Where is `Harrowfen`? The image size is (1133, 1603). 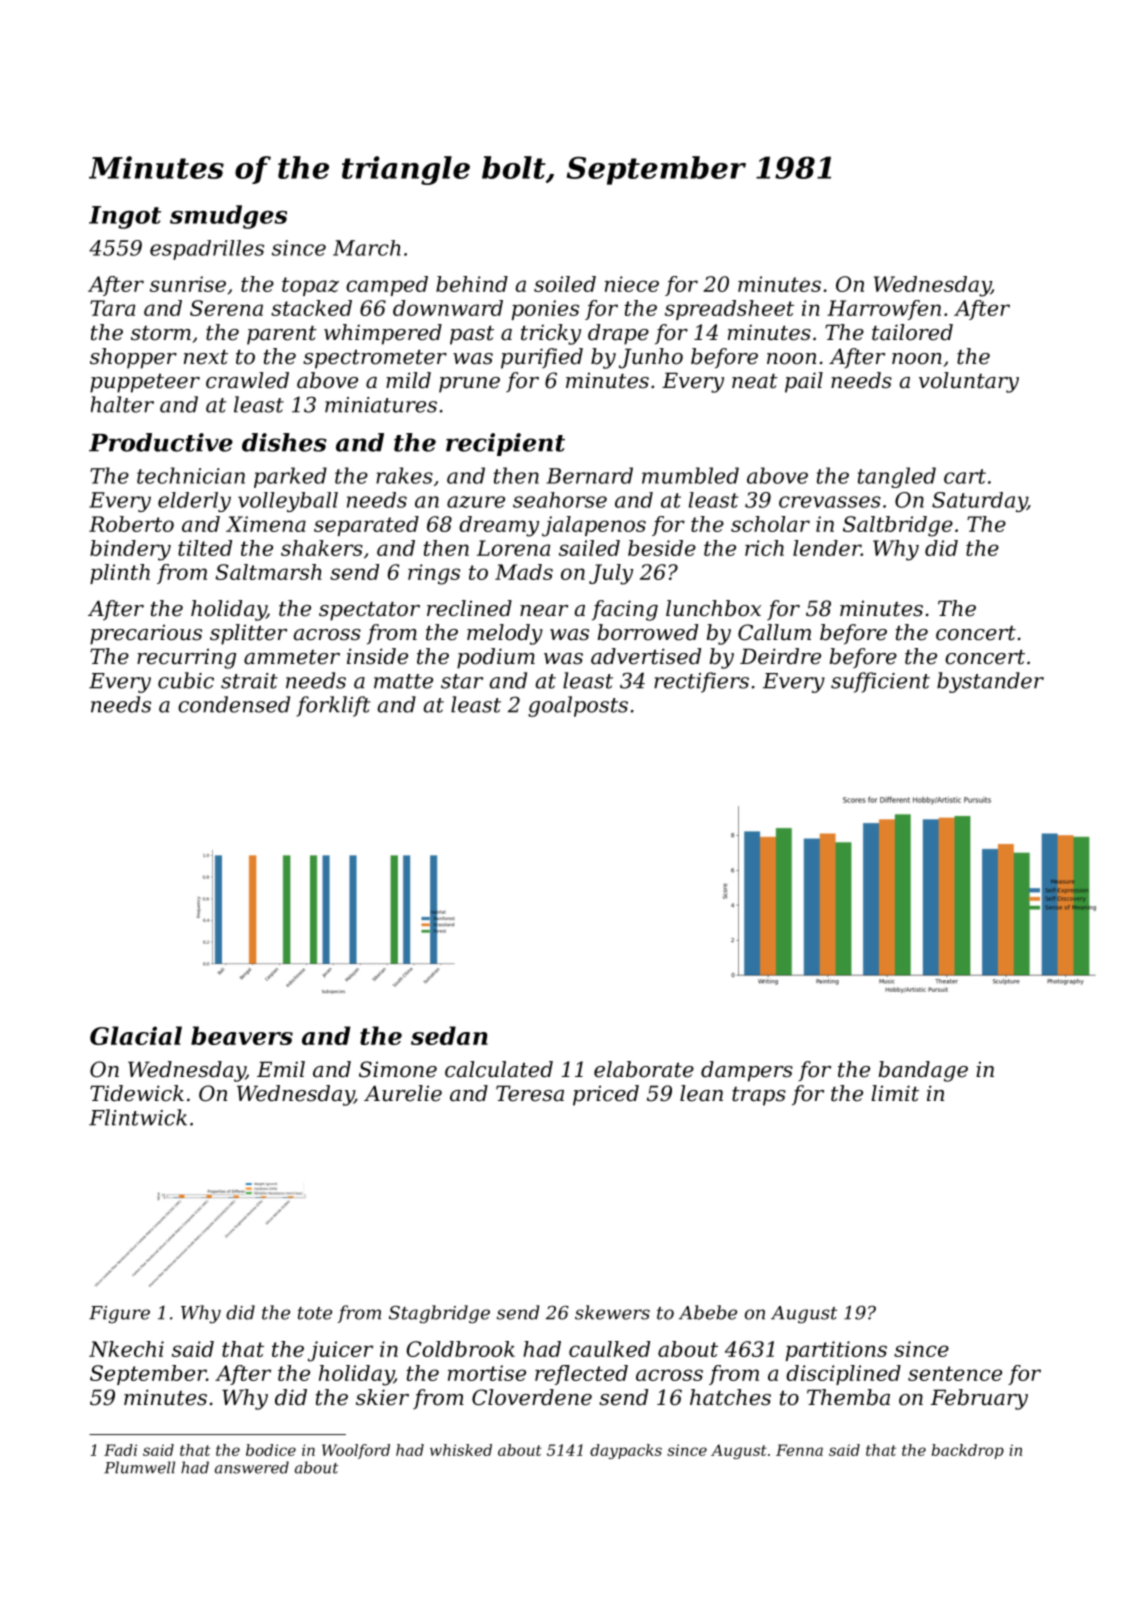 Harrowfen is located at coordinates (884, 310).
